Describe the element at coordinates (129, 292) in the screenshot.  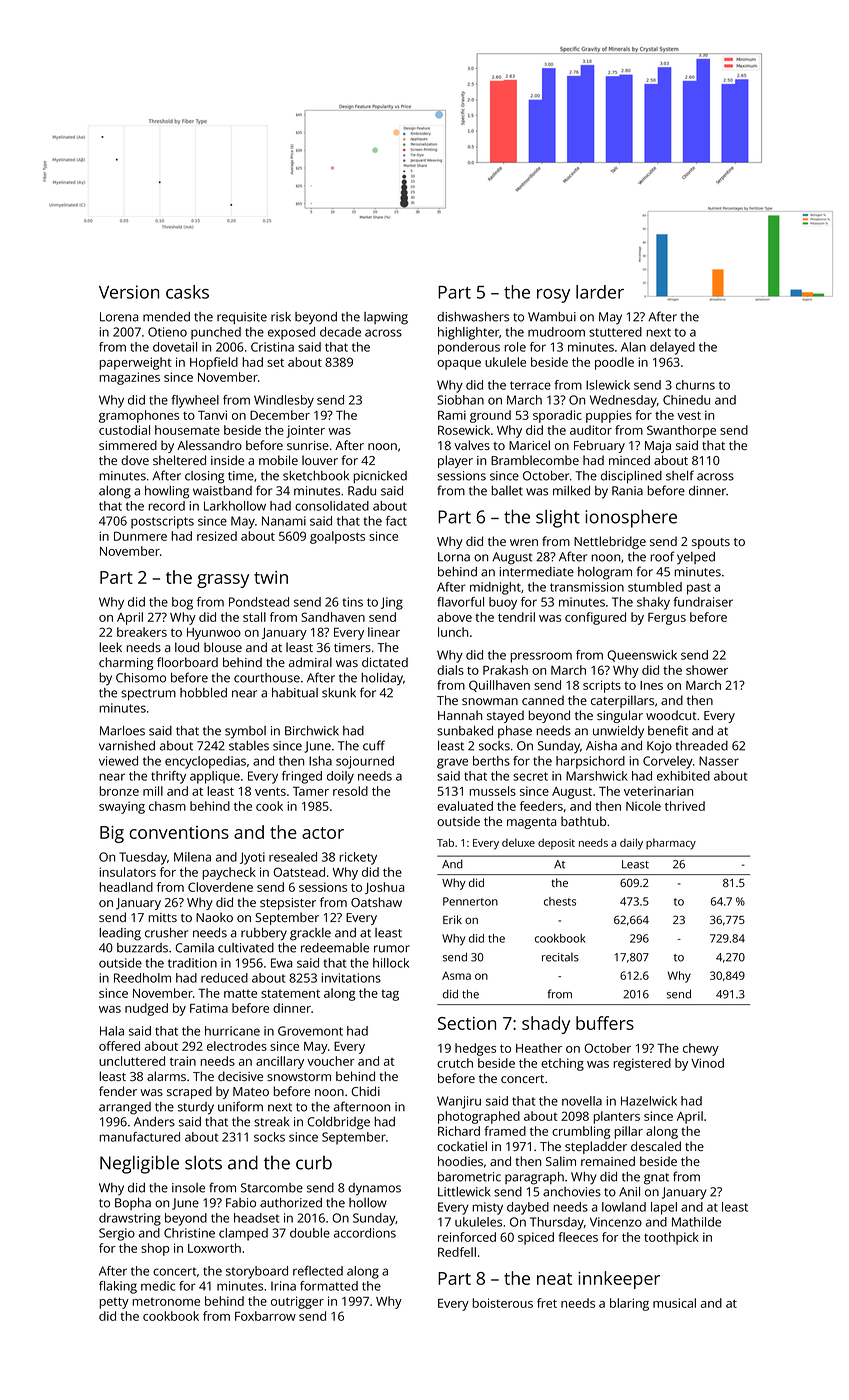
I see `Version` at that location.
